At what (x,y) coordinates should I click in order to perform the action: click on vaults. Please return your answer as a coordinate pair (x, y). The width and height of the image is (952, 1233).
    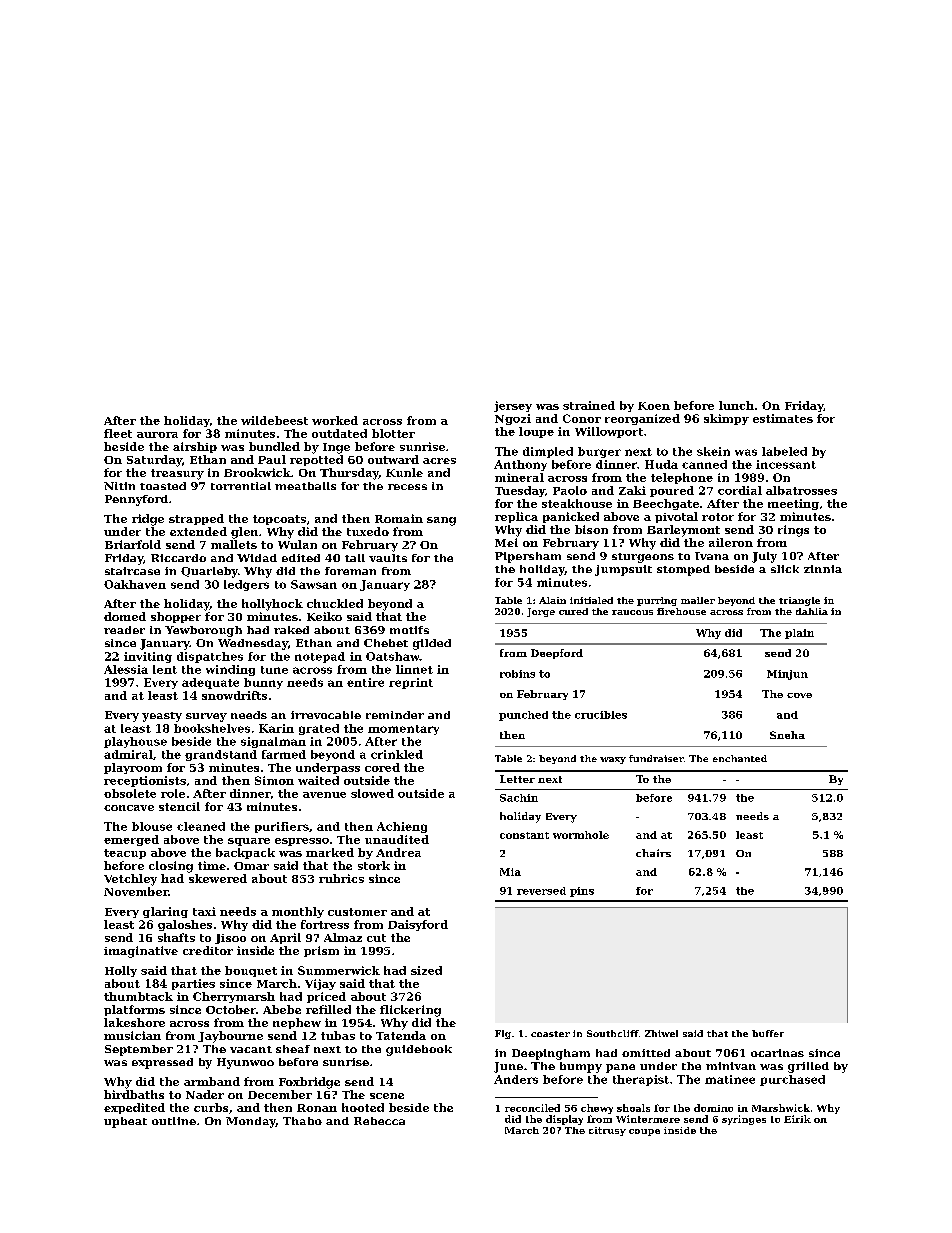
    Looking at the image, I should click on (388, 558).
